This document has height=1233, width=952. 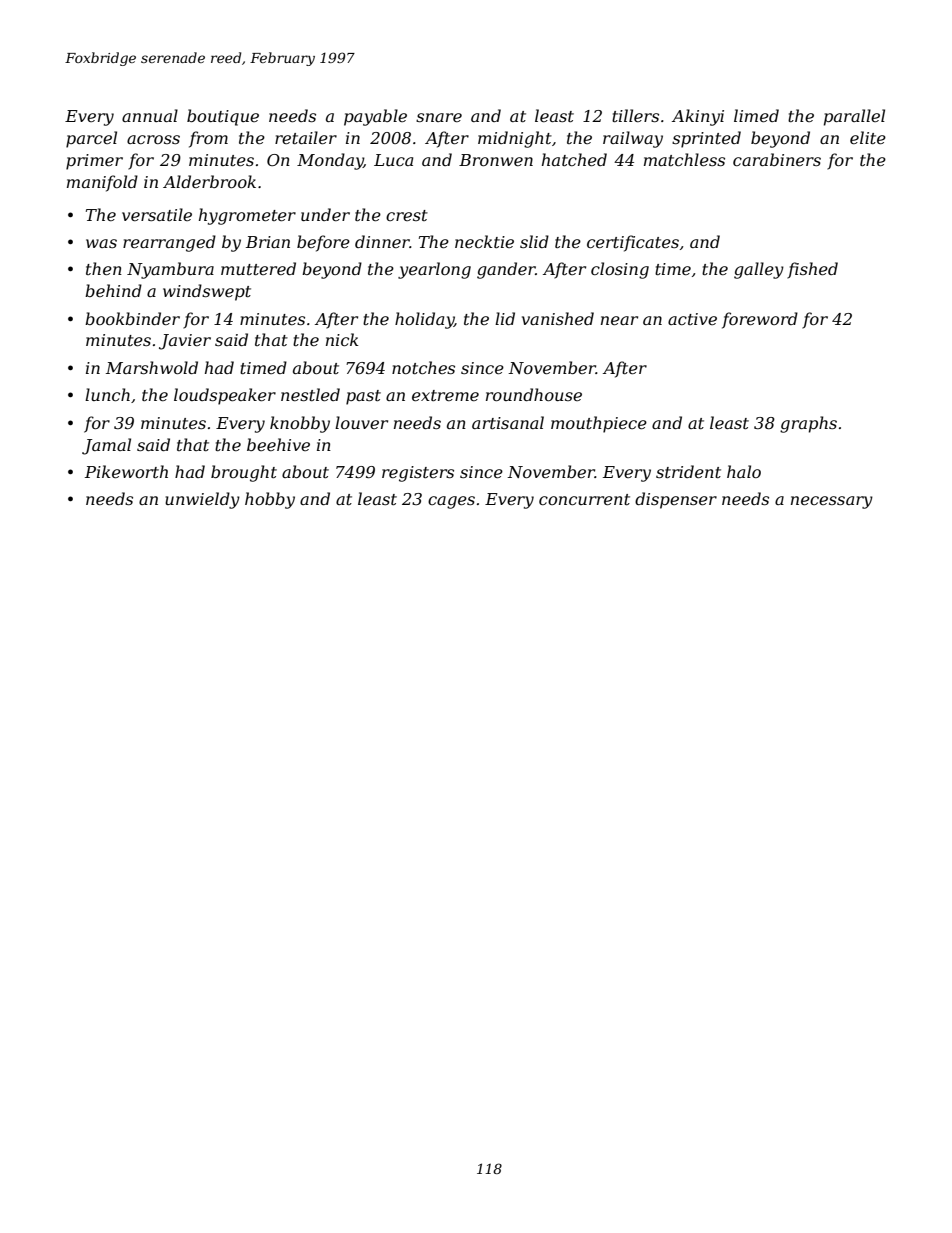 What do you see at coordinates (223, 117) in the document?
I see `boutique` at bounding box center [223, 117].
